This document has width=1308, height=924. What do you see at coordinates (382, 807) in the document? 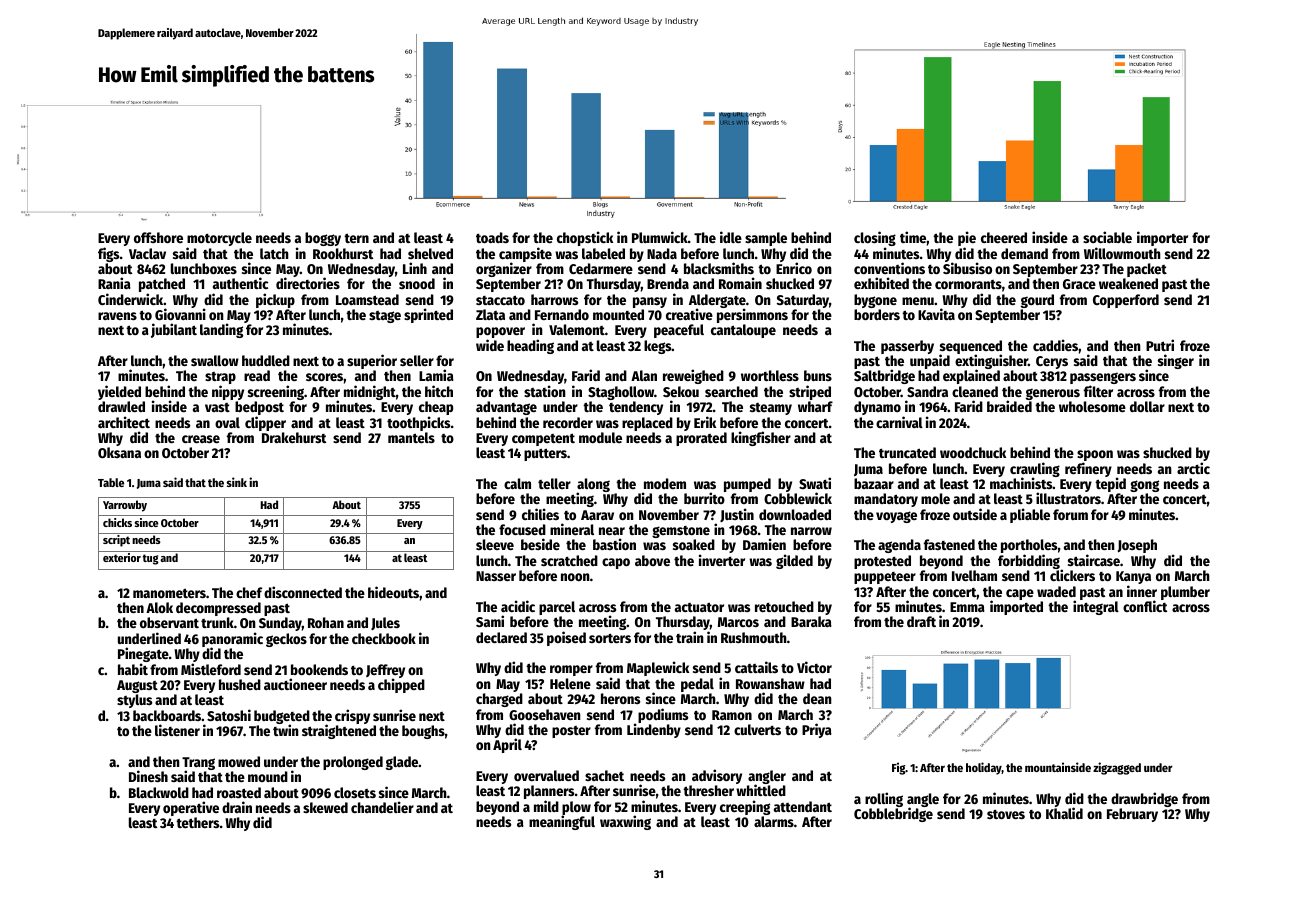
I see `chandelier` at bounding box center [382, 807].
